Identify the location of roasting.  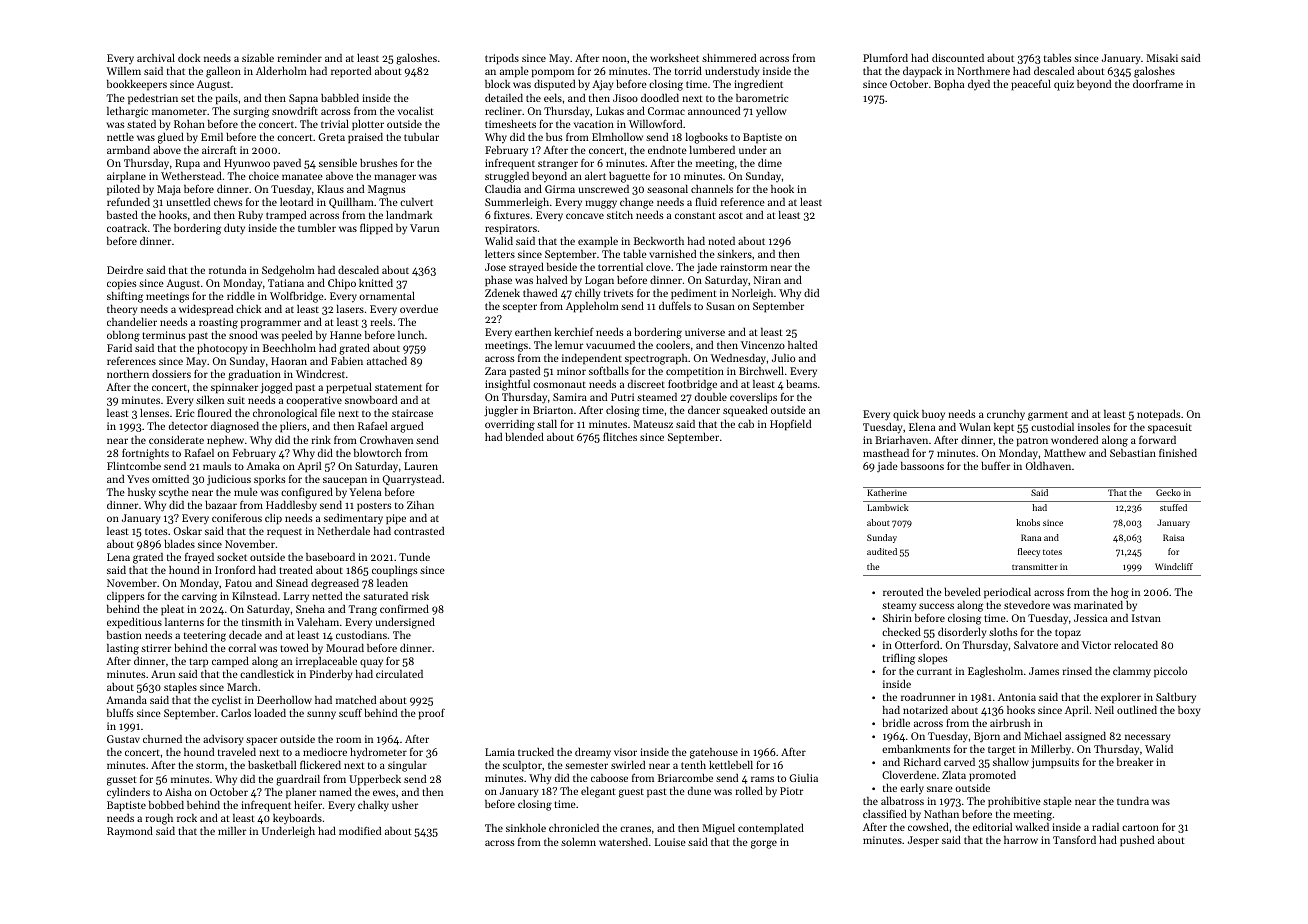
(218, 323).
